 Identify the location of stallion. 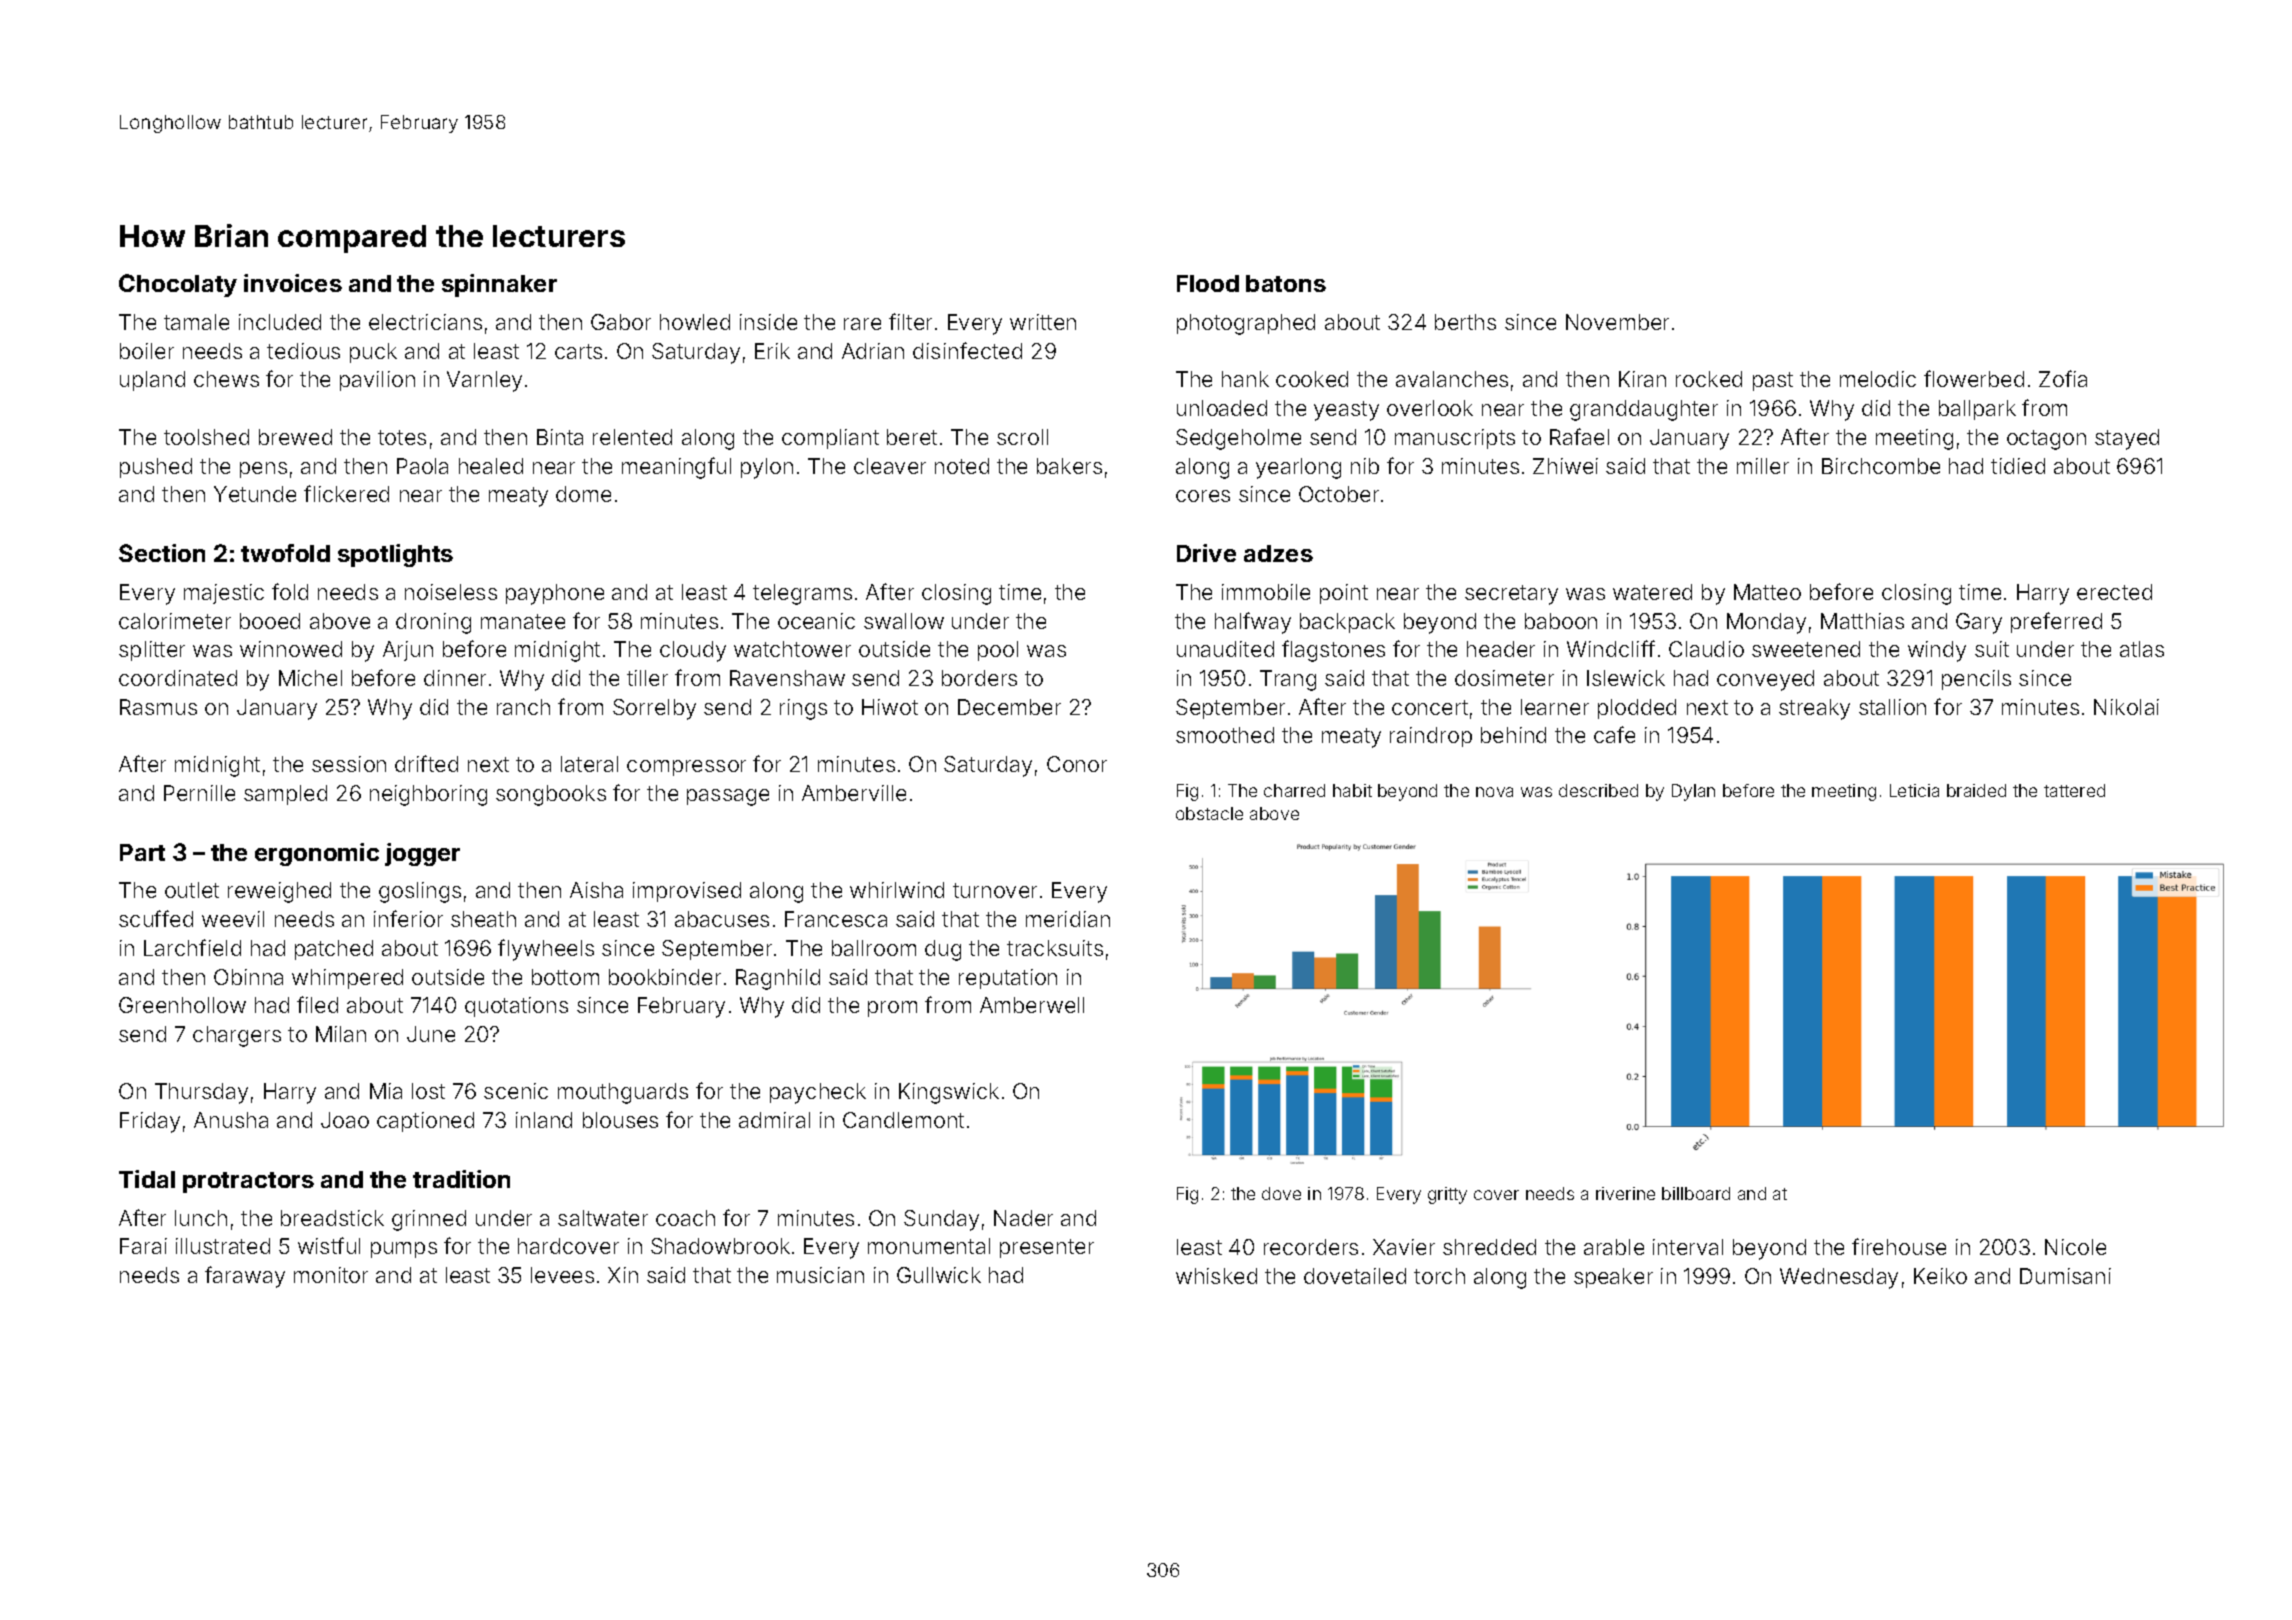
(1892, 707).
